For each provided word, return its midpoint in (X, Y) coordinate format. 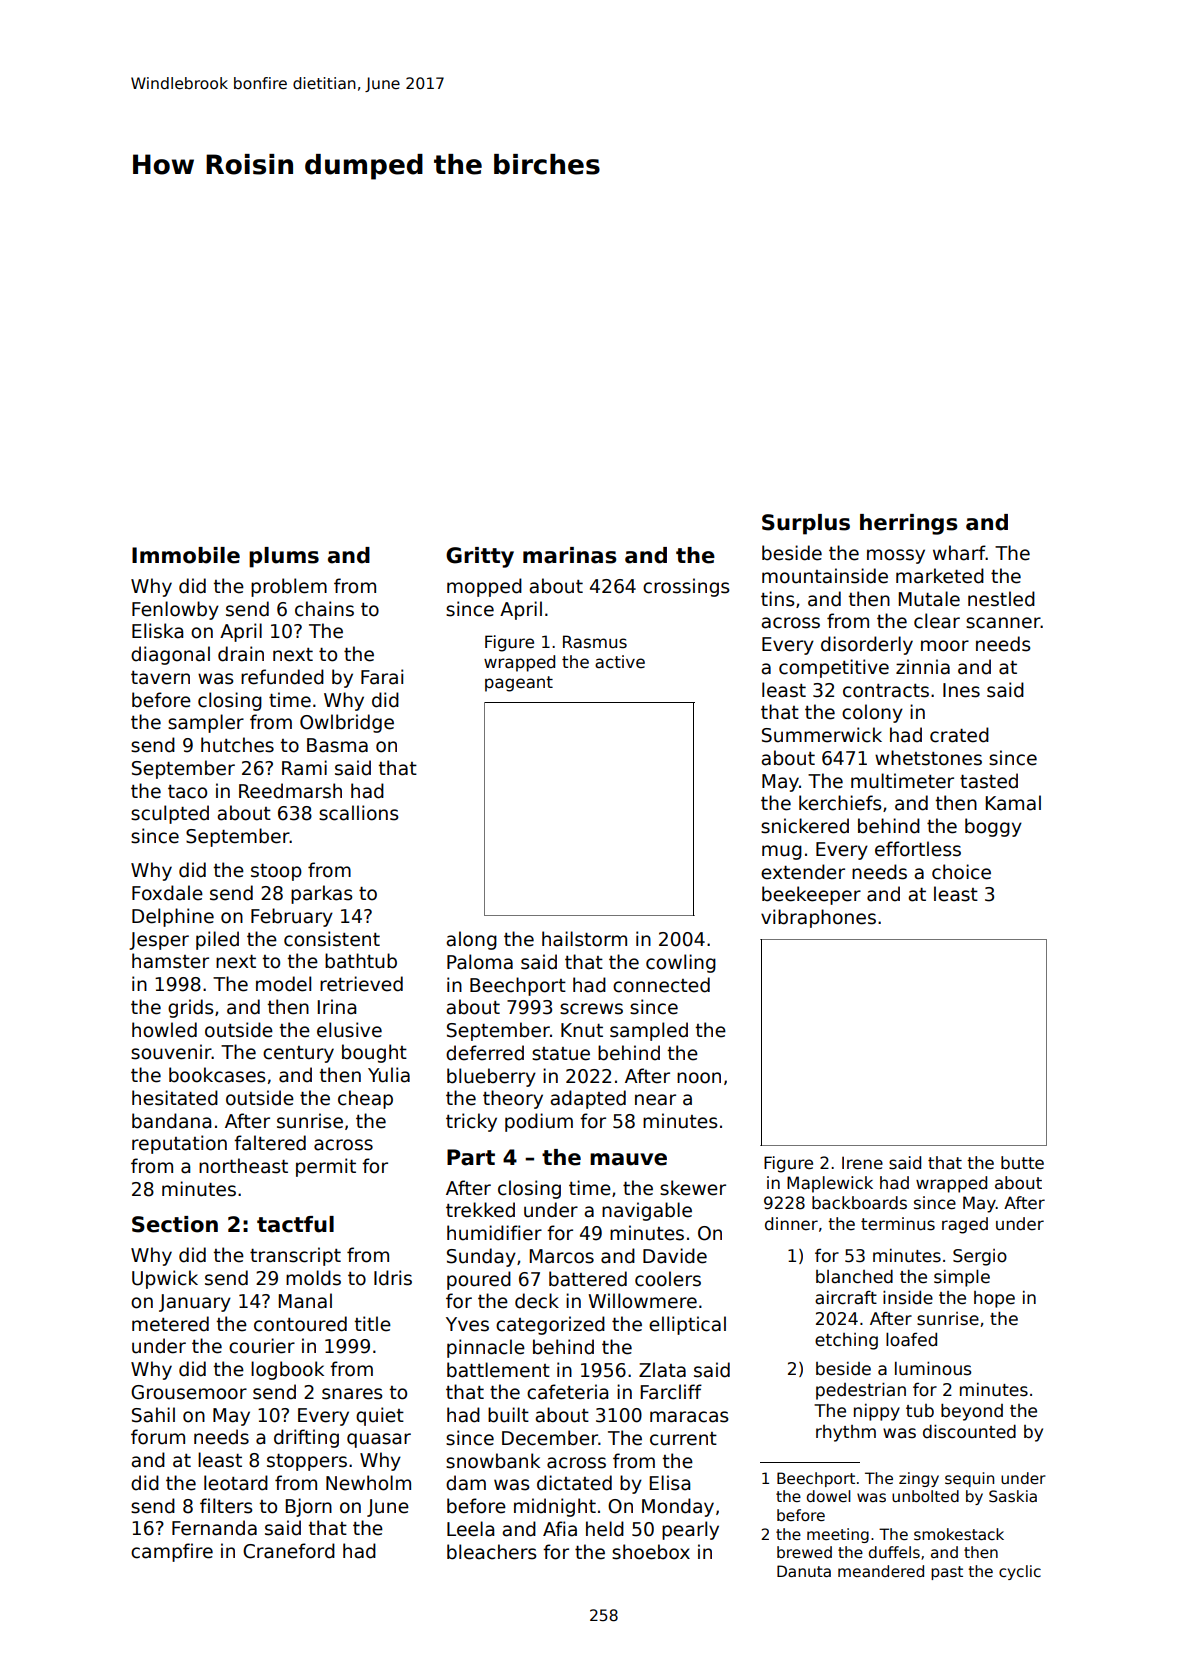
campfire (172, 1552)
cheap (365, 1099)
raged (965, 1225)
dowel (829, 1496)
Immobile (186, 555)
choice (961, 872)
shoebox (651, 1552)
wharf (959, 553)
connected (661, 985)
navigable (647, 1211)
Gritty (480, 557)
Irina (337, 1007)
